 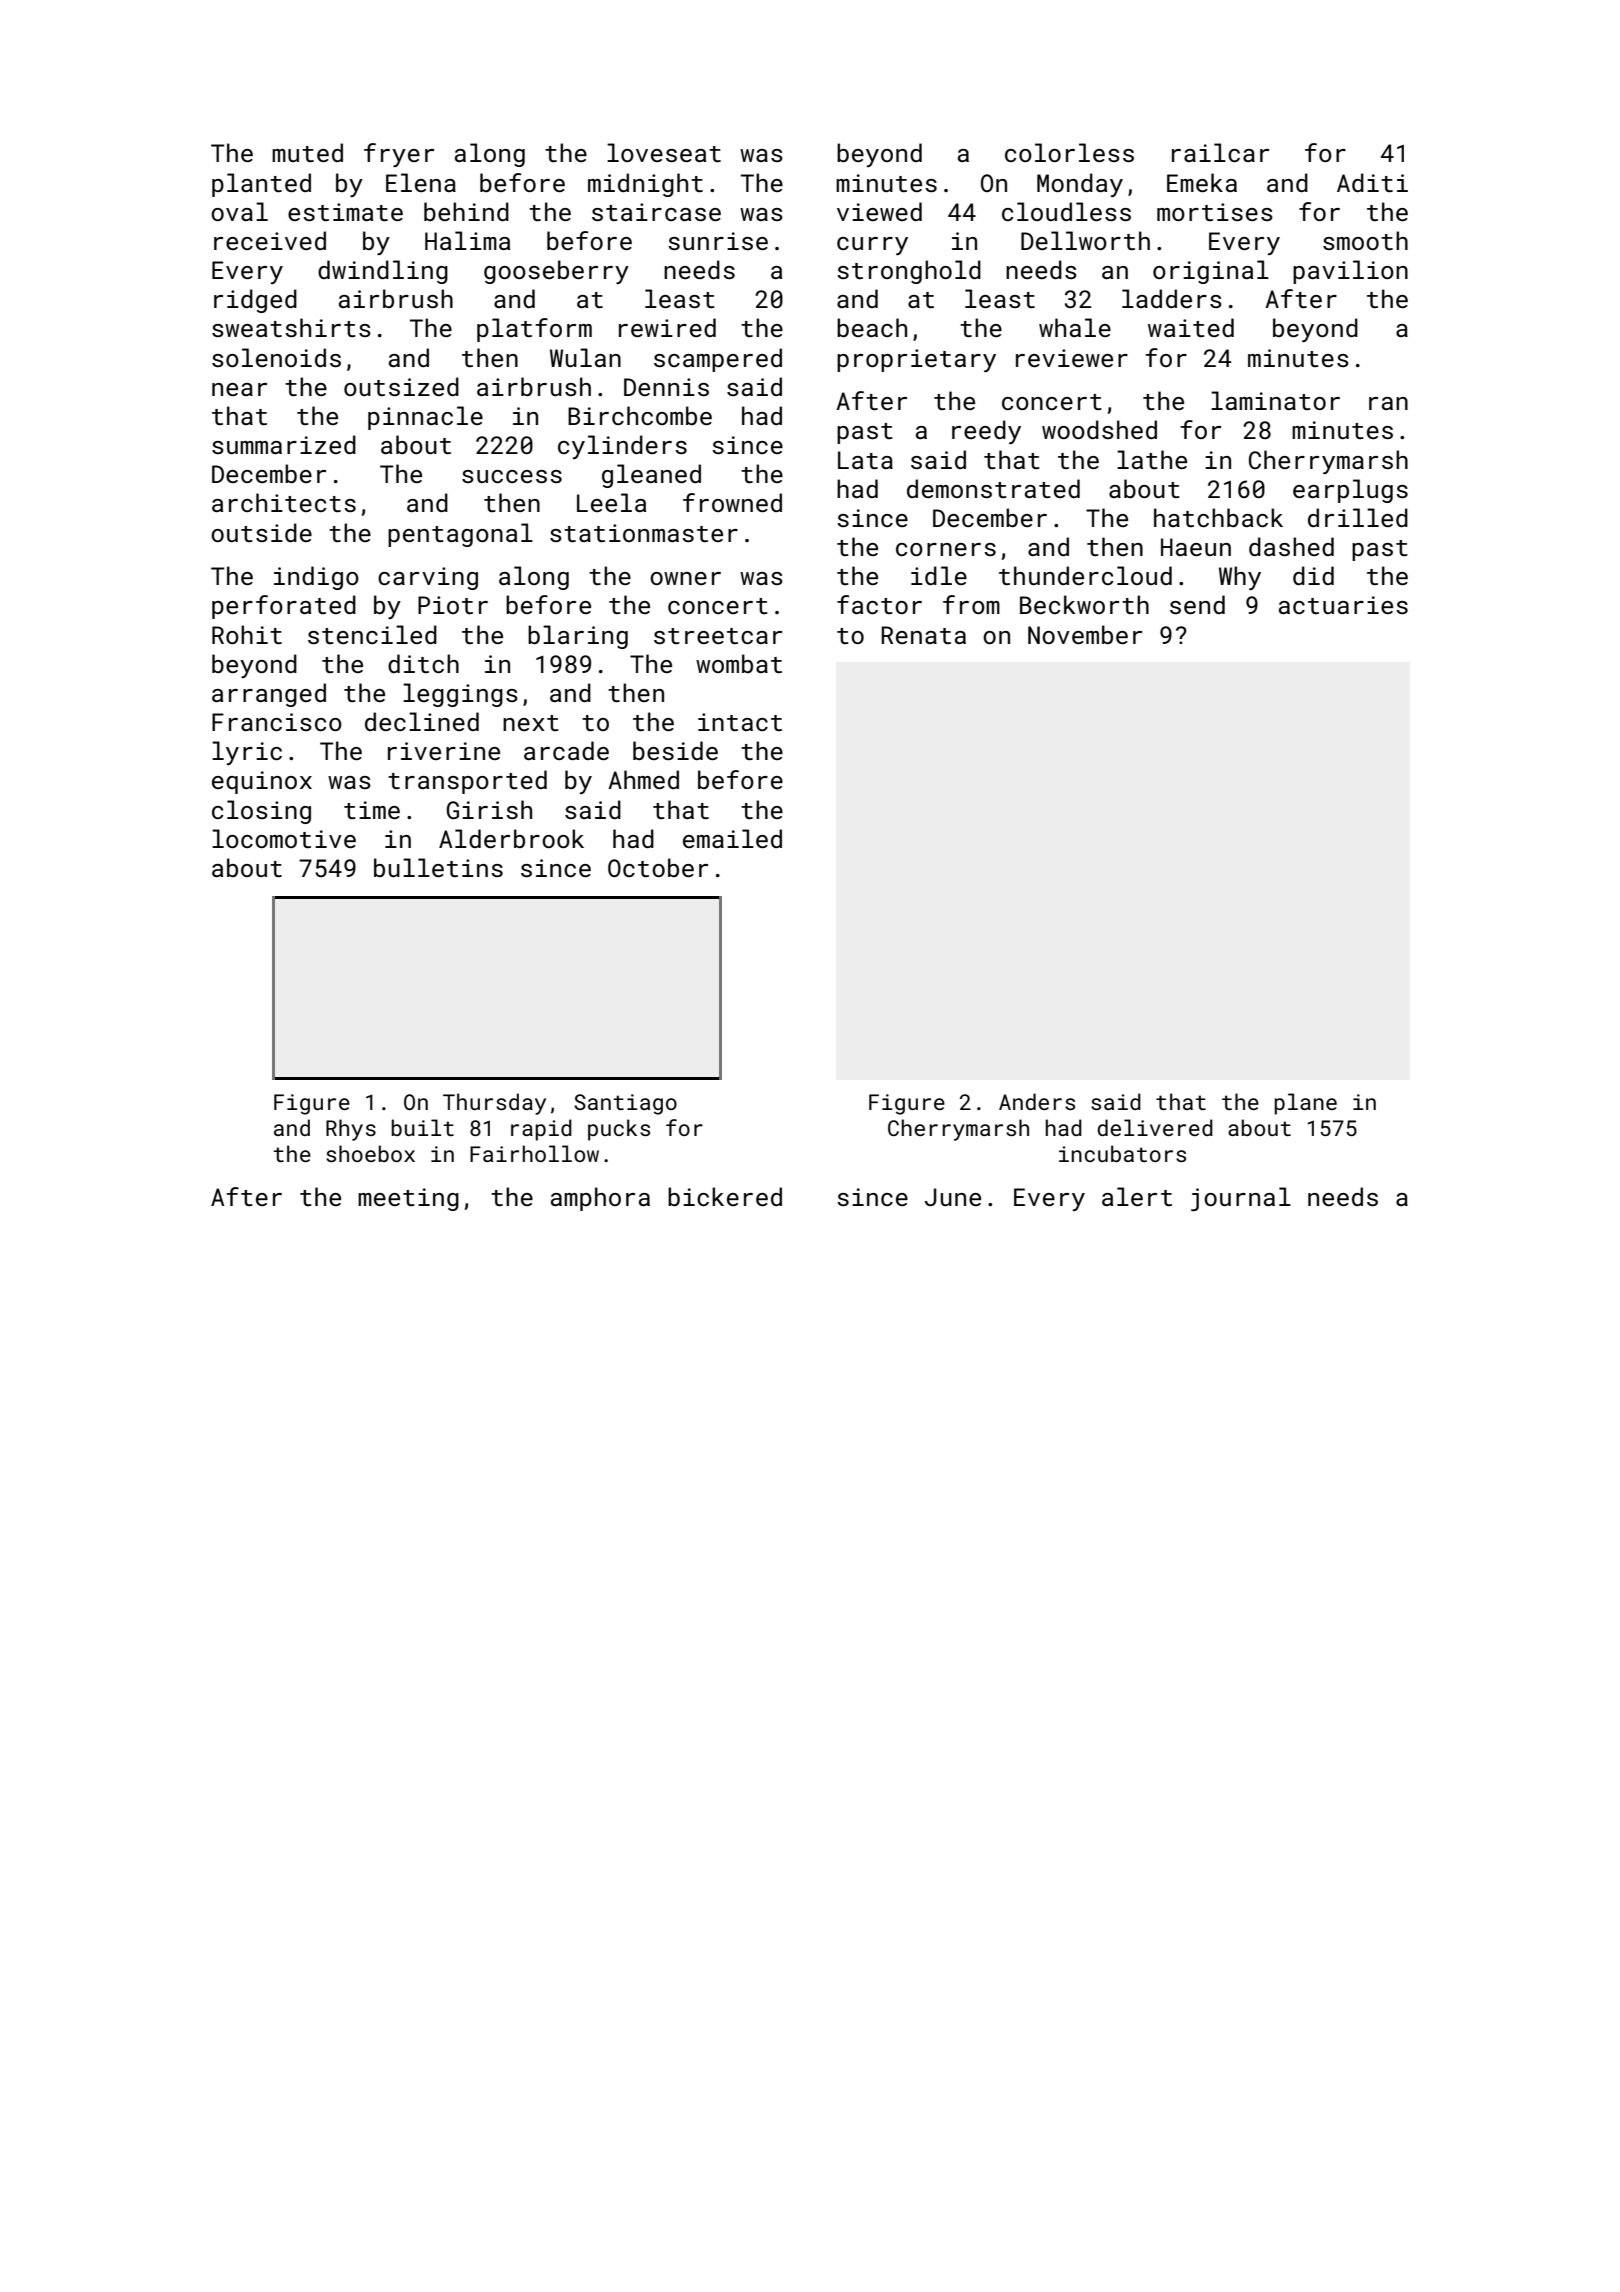 I want to click on emailed, so click(x=732, y=838).
